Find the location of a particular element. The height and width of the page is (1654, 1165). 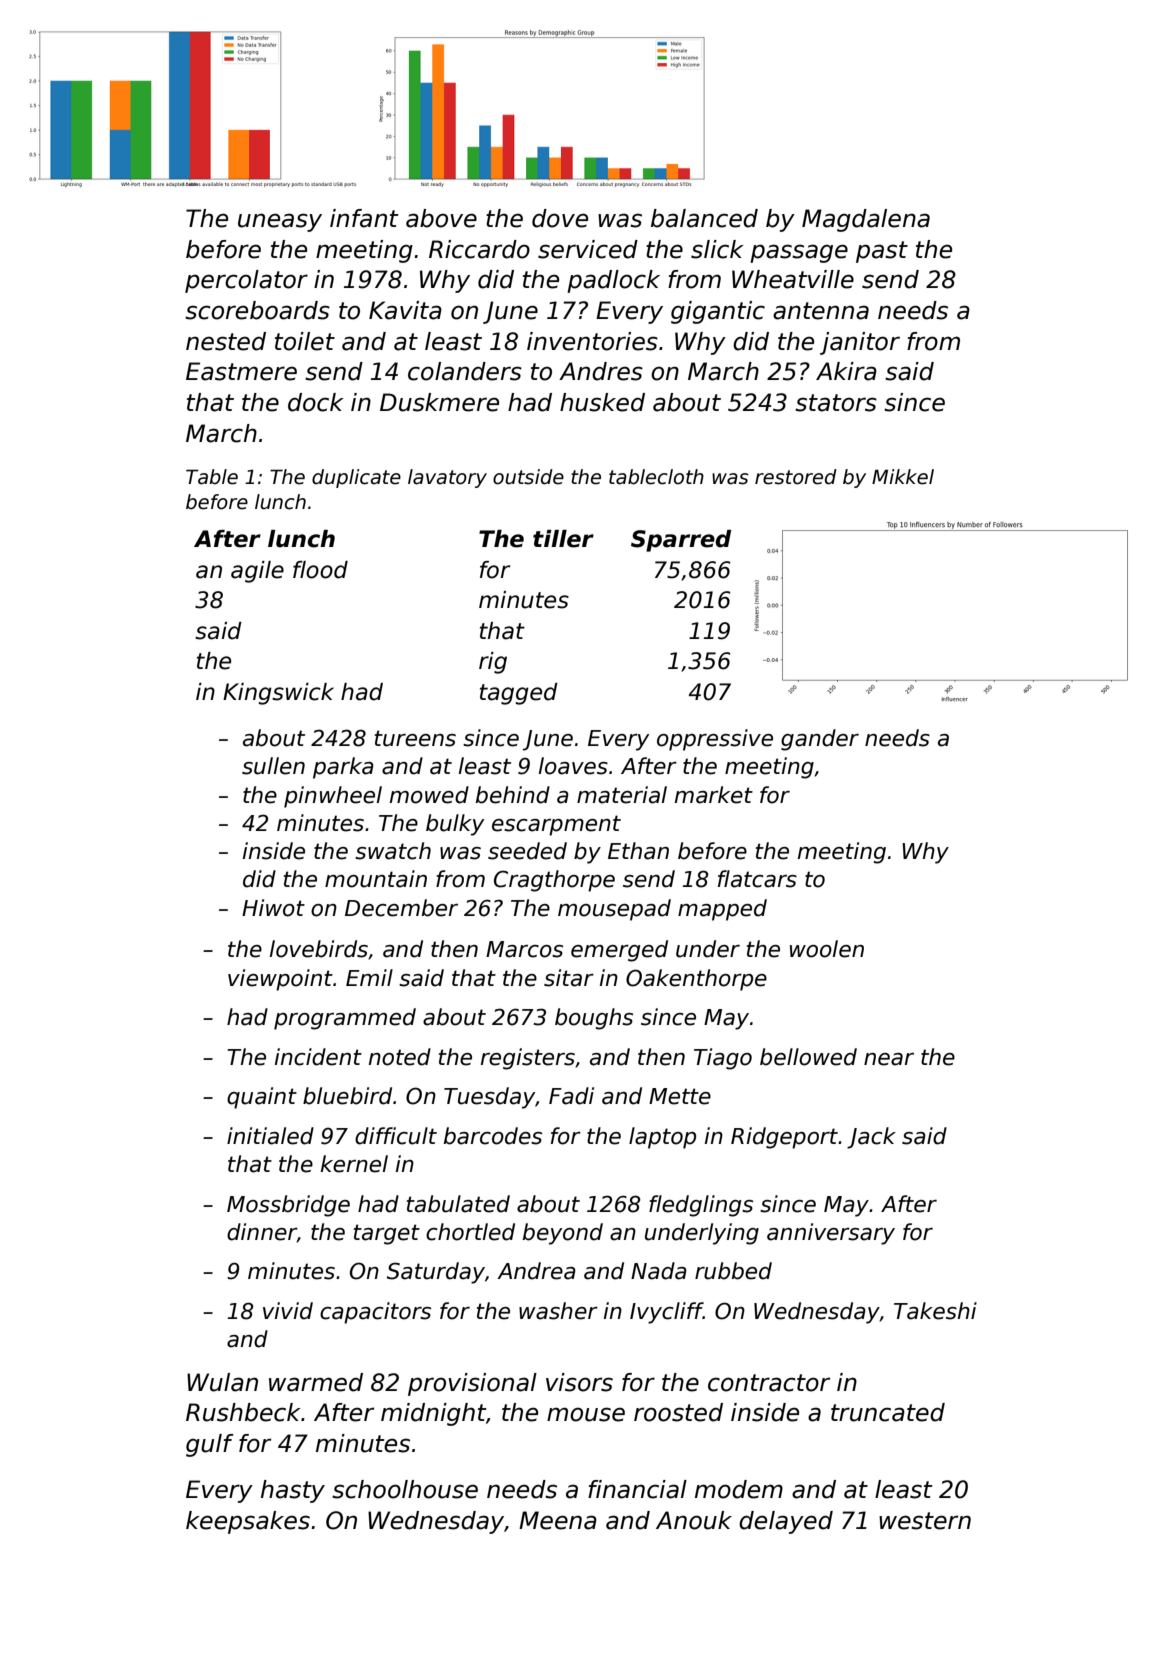

Duskmere is located at coordinates (439, 402).
